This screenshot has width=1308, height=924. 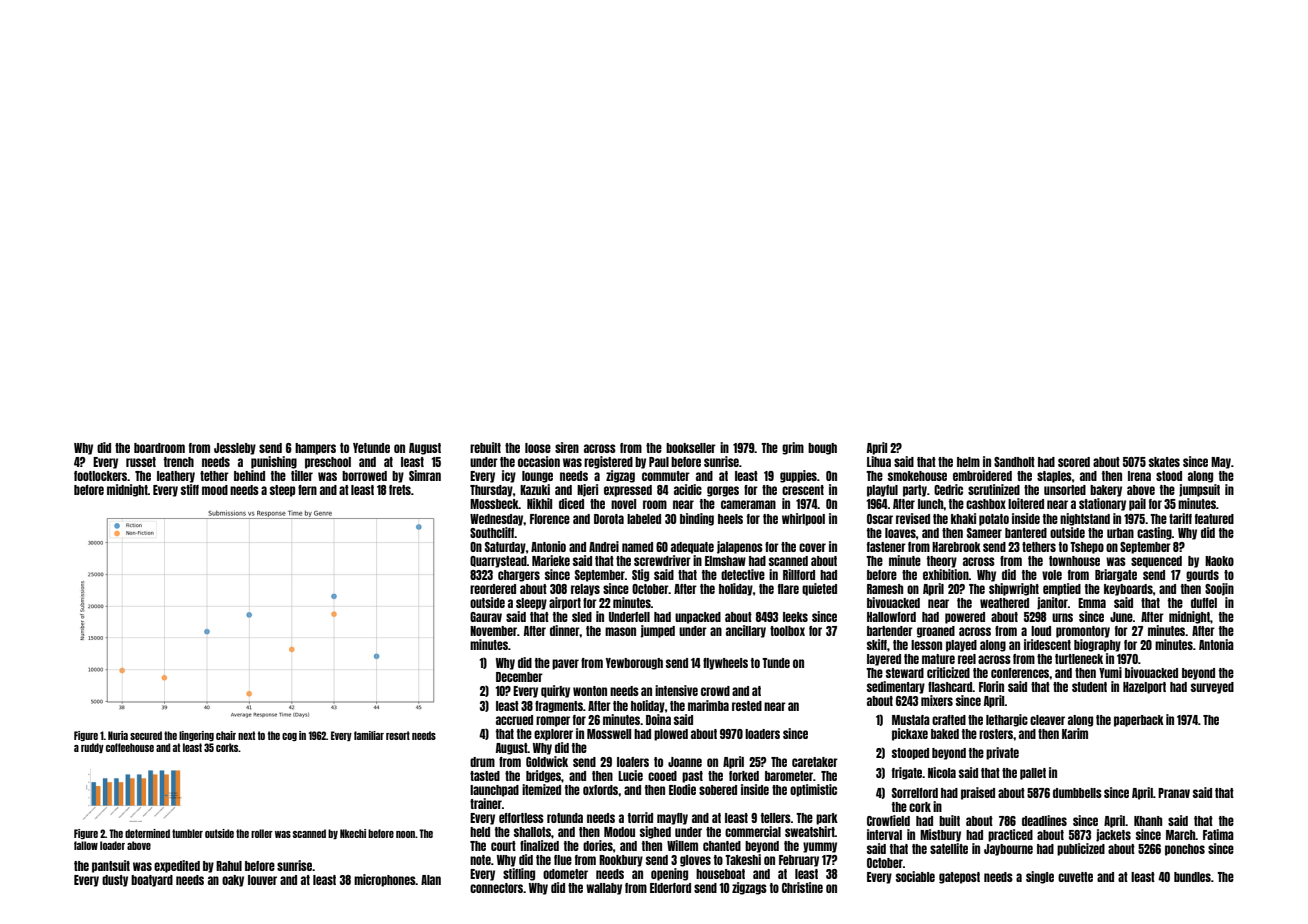 What do you see at coordinates (788, 589) in the screenshot?
I see `flare` at bounding box center [788, 589].
